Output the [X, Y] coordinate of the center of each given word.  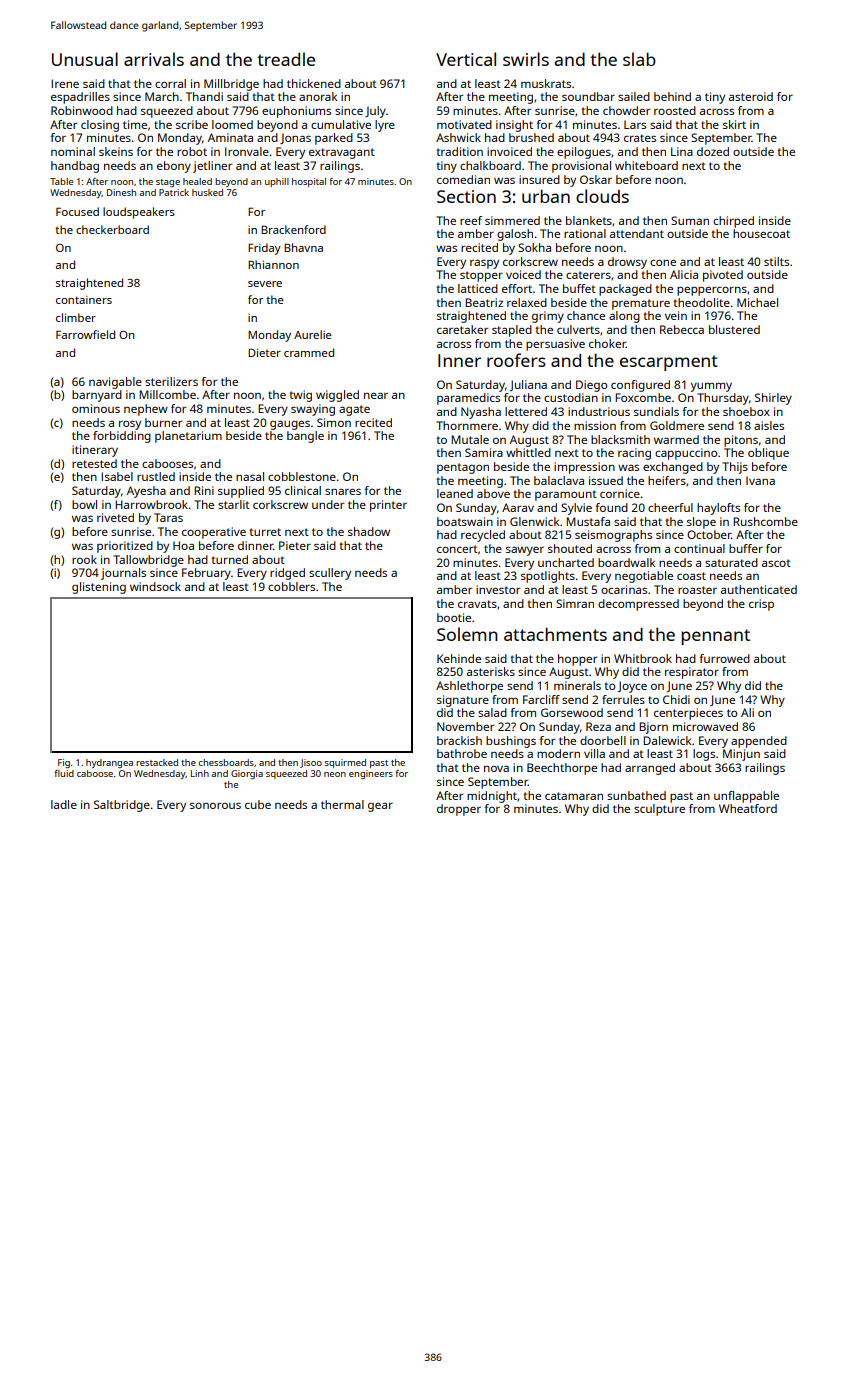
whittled [528, 452]
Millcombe [167, 394]
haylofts [718, 509]
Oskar [596, 179]
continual [699, 548]
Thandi [204, 96]
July [375, 112]
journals [123, 574]
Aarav [518, 507]
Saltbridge [122, 806]
